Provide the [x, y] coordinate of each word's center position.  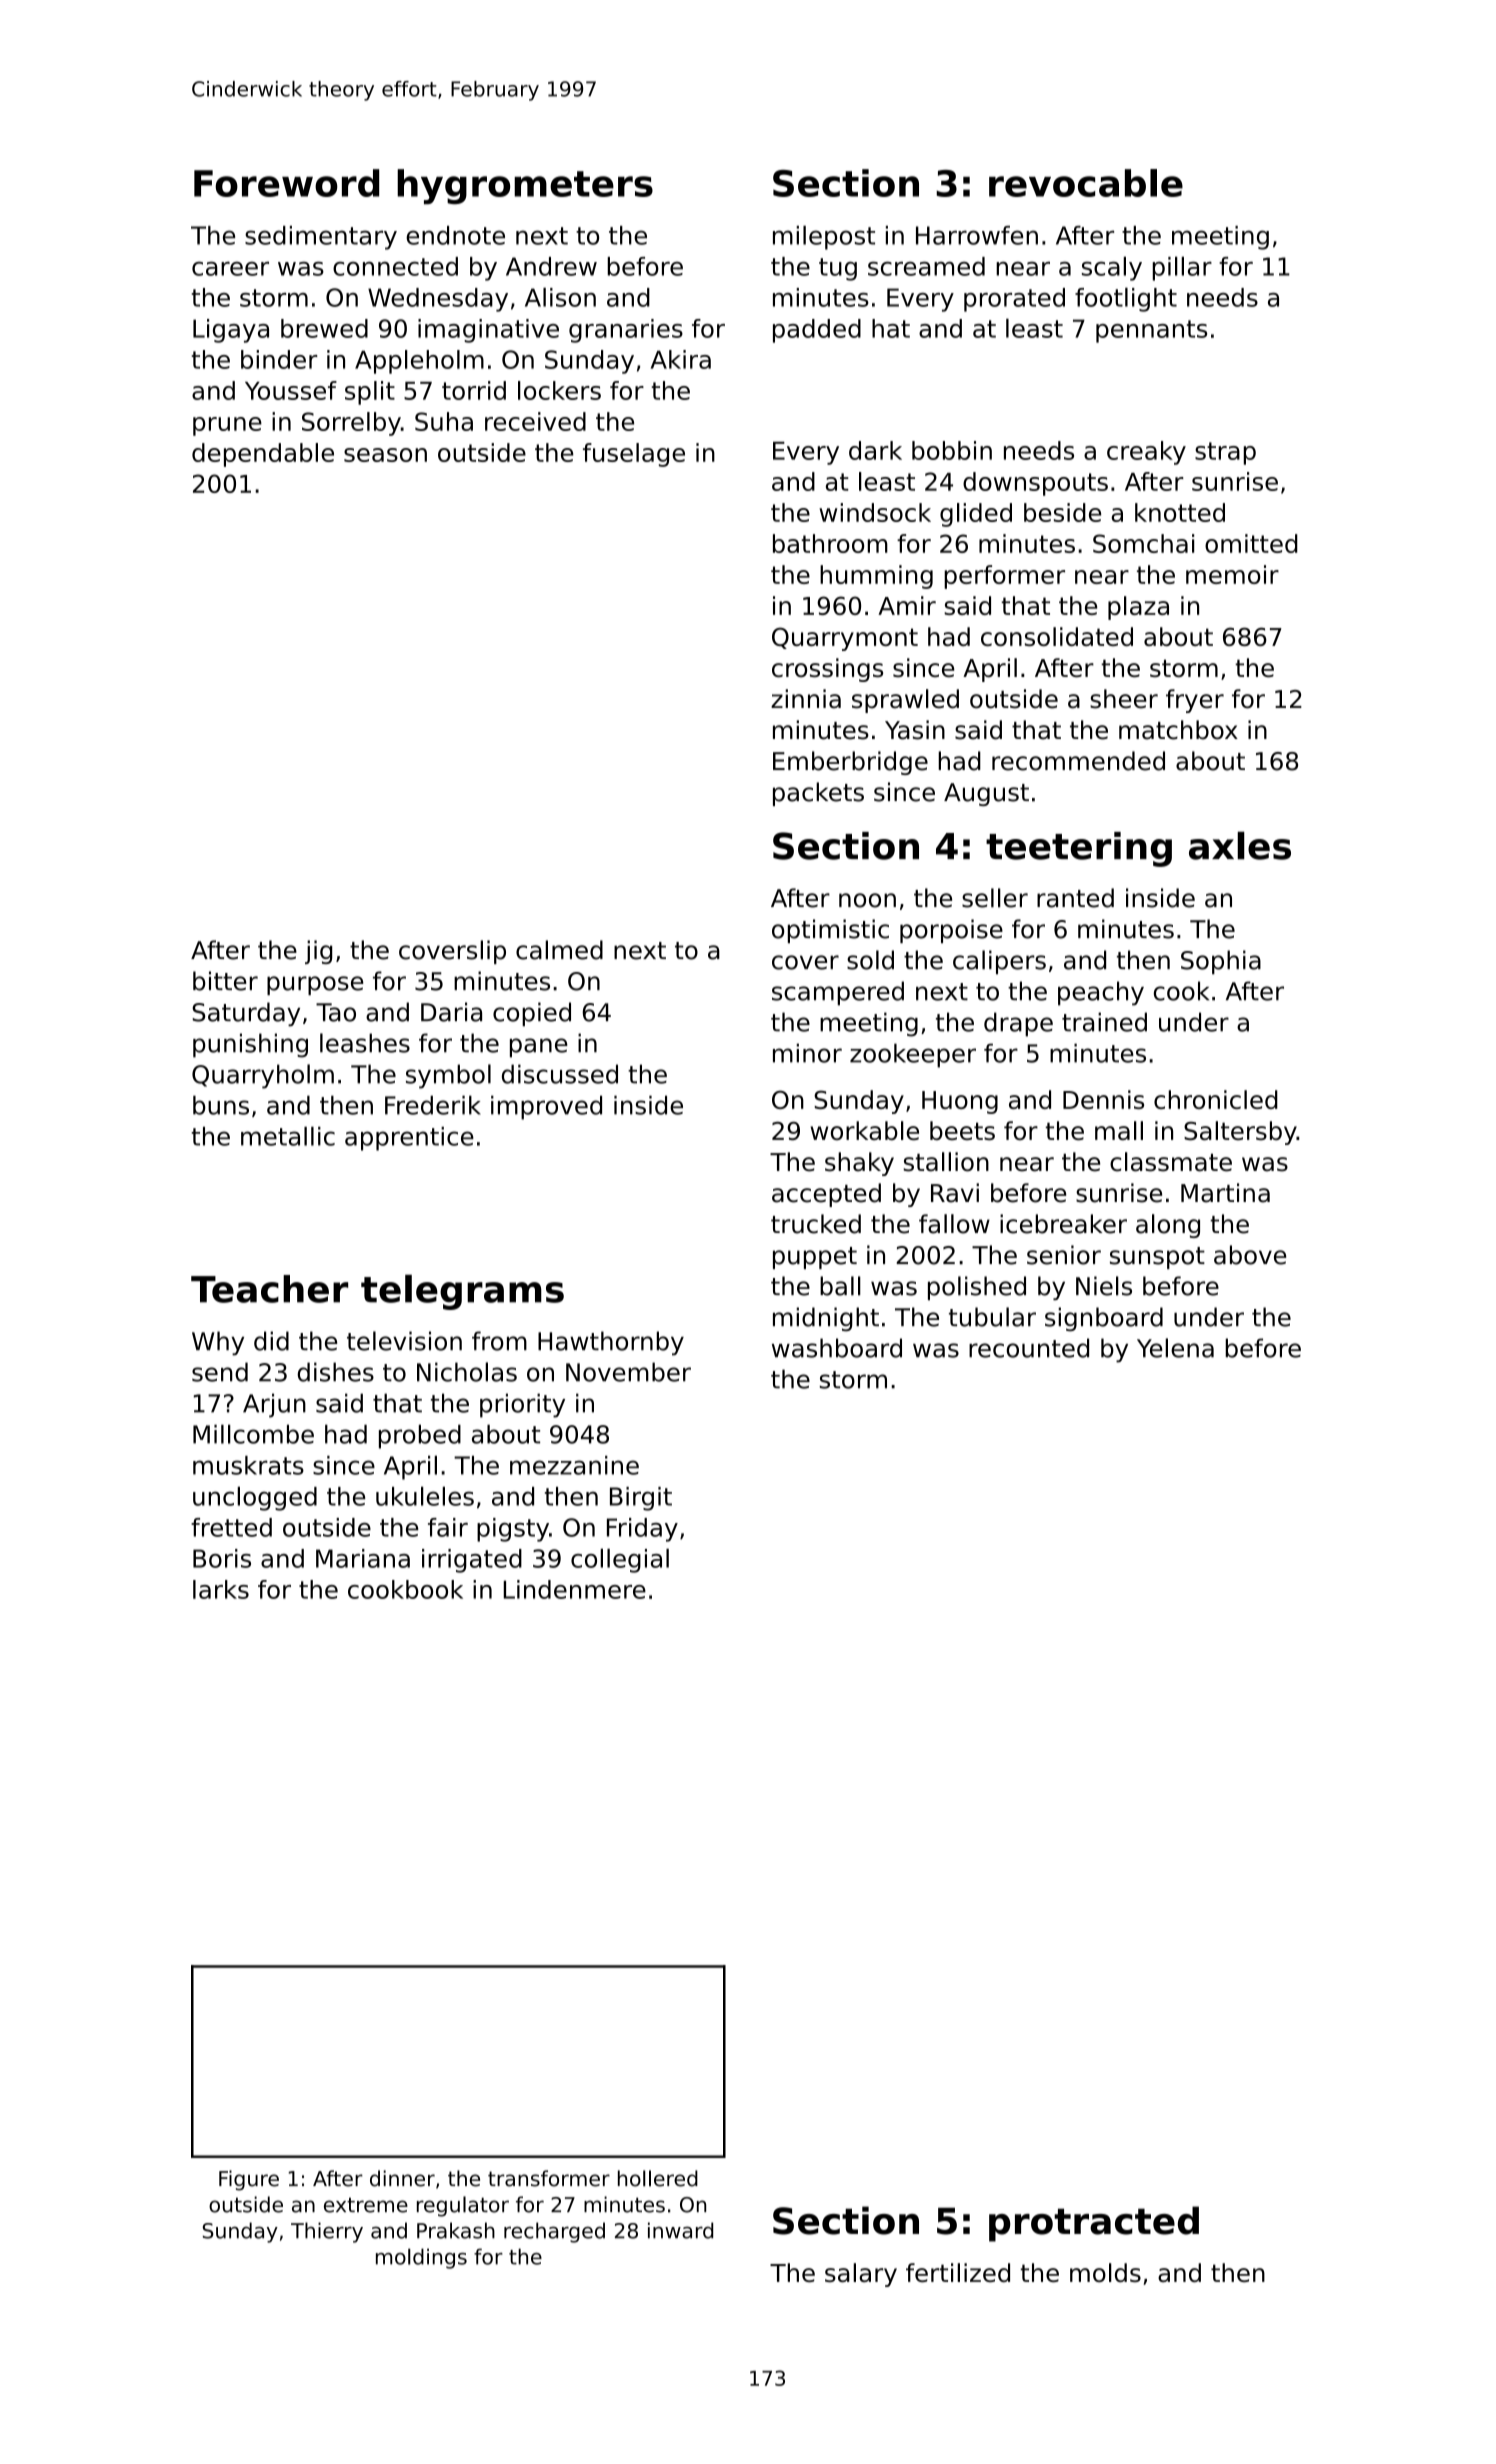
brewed [324, 328]
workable [864, 1130]
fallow [954, 1224]
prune [227, 426]
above [1250, 1255]
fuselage [634, 455]
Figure [249, 2180]
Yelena [1175, 1348]
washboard [837, 1348]
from [499, 1341]
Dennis [1103, 1099]
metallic [288, 1136]
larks [221, 1589]
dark [875, 450]
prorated [1014, 300]
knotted [1180, 512]
